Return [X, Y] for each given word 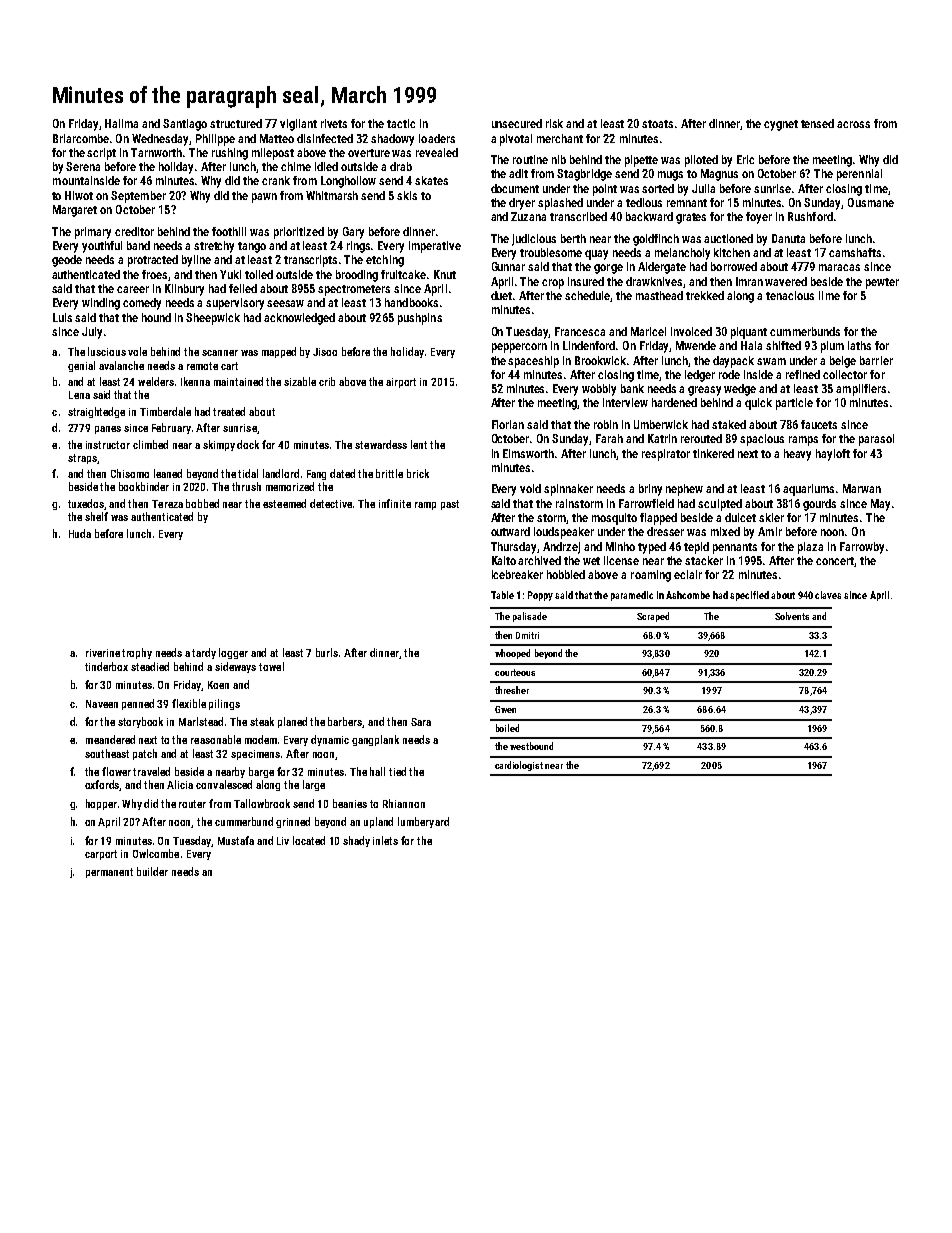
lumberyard [423, 822]
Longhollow [348, 182]
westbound [531, 746]
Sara [421, 722]
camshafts [855, 252]
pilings [224, 704]
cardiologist [519, 766]
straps [82, 459]
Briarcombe [81, 138]
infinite [395, 503]
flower [116, 771]
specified [749, 596]
